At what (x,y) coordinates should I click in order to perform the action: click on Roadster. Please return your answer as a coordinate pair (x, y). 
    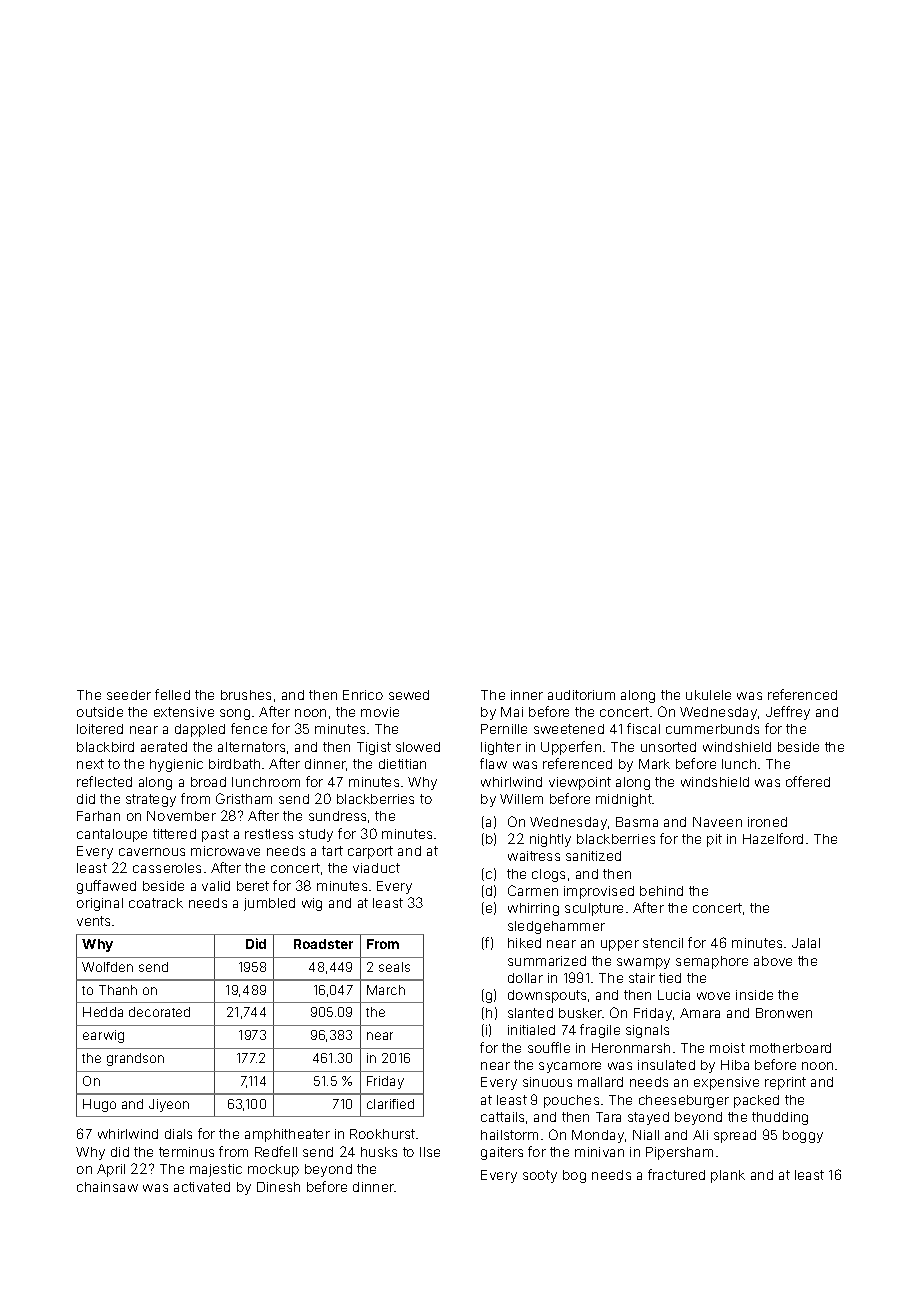
    Looking at the image, I should click on (323, 944).
